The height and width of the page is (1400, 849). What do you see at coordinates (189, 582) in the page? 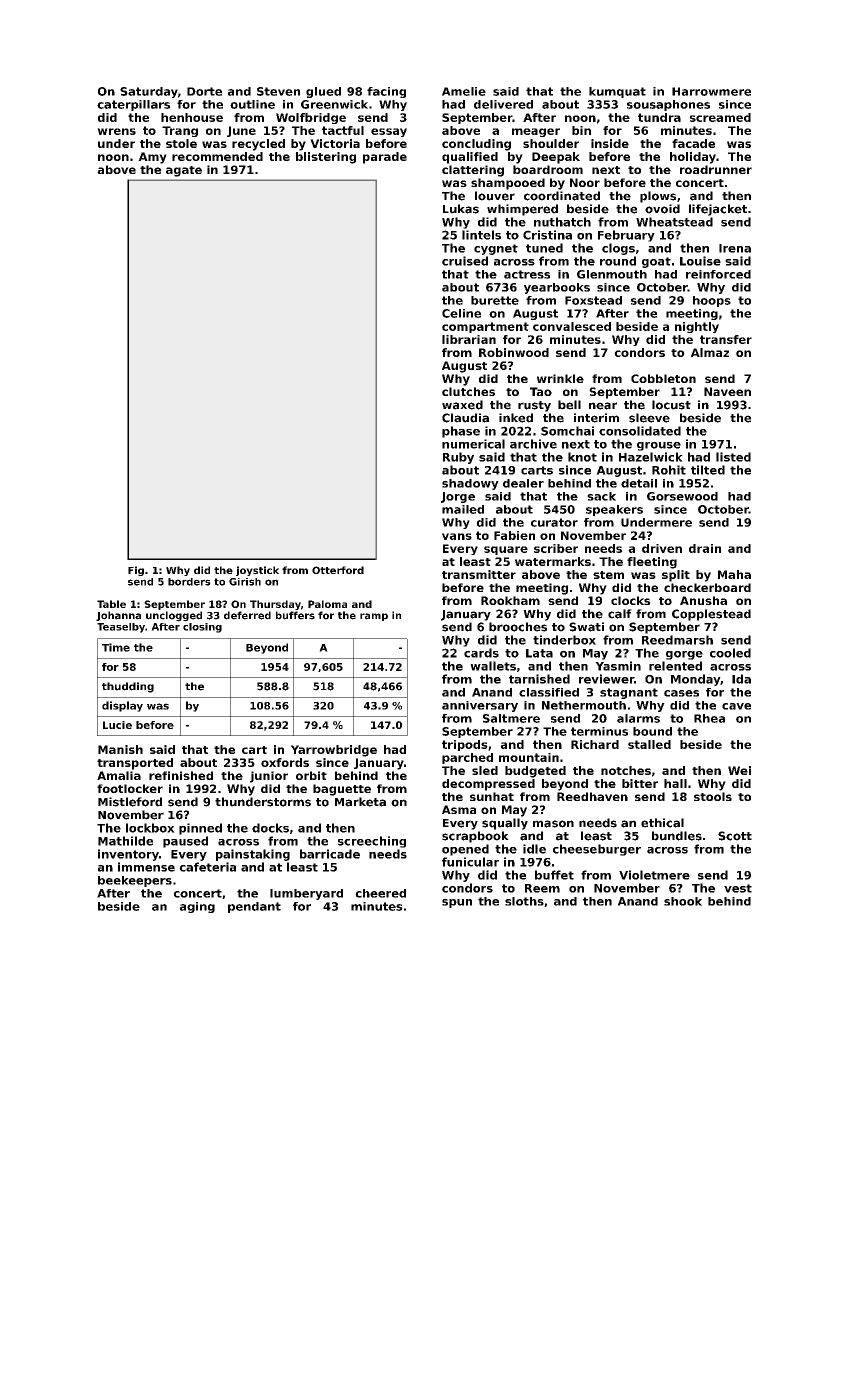
I see `borders` at bounding box center [189, 582].
